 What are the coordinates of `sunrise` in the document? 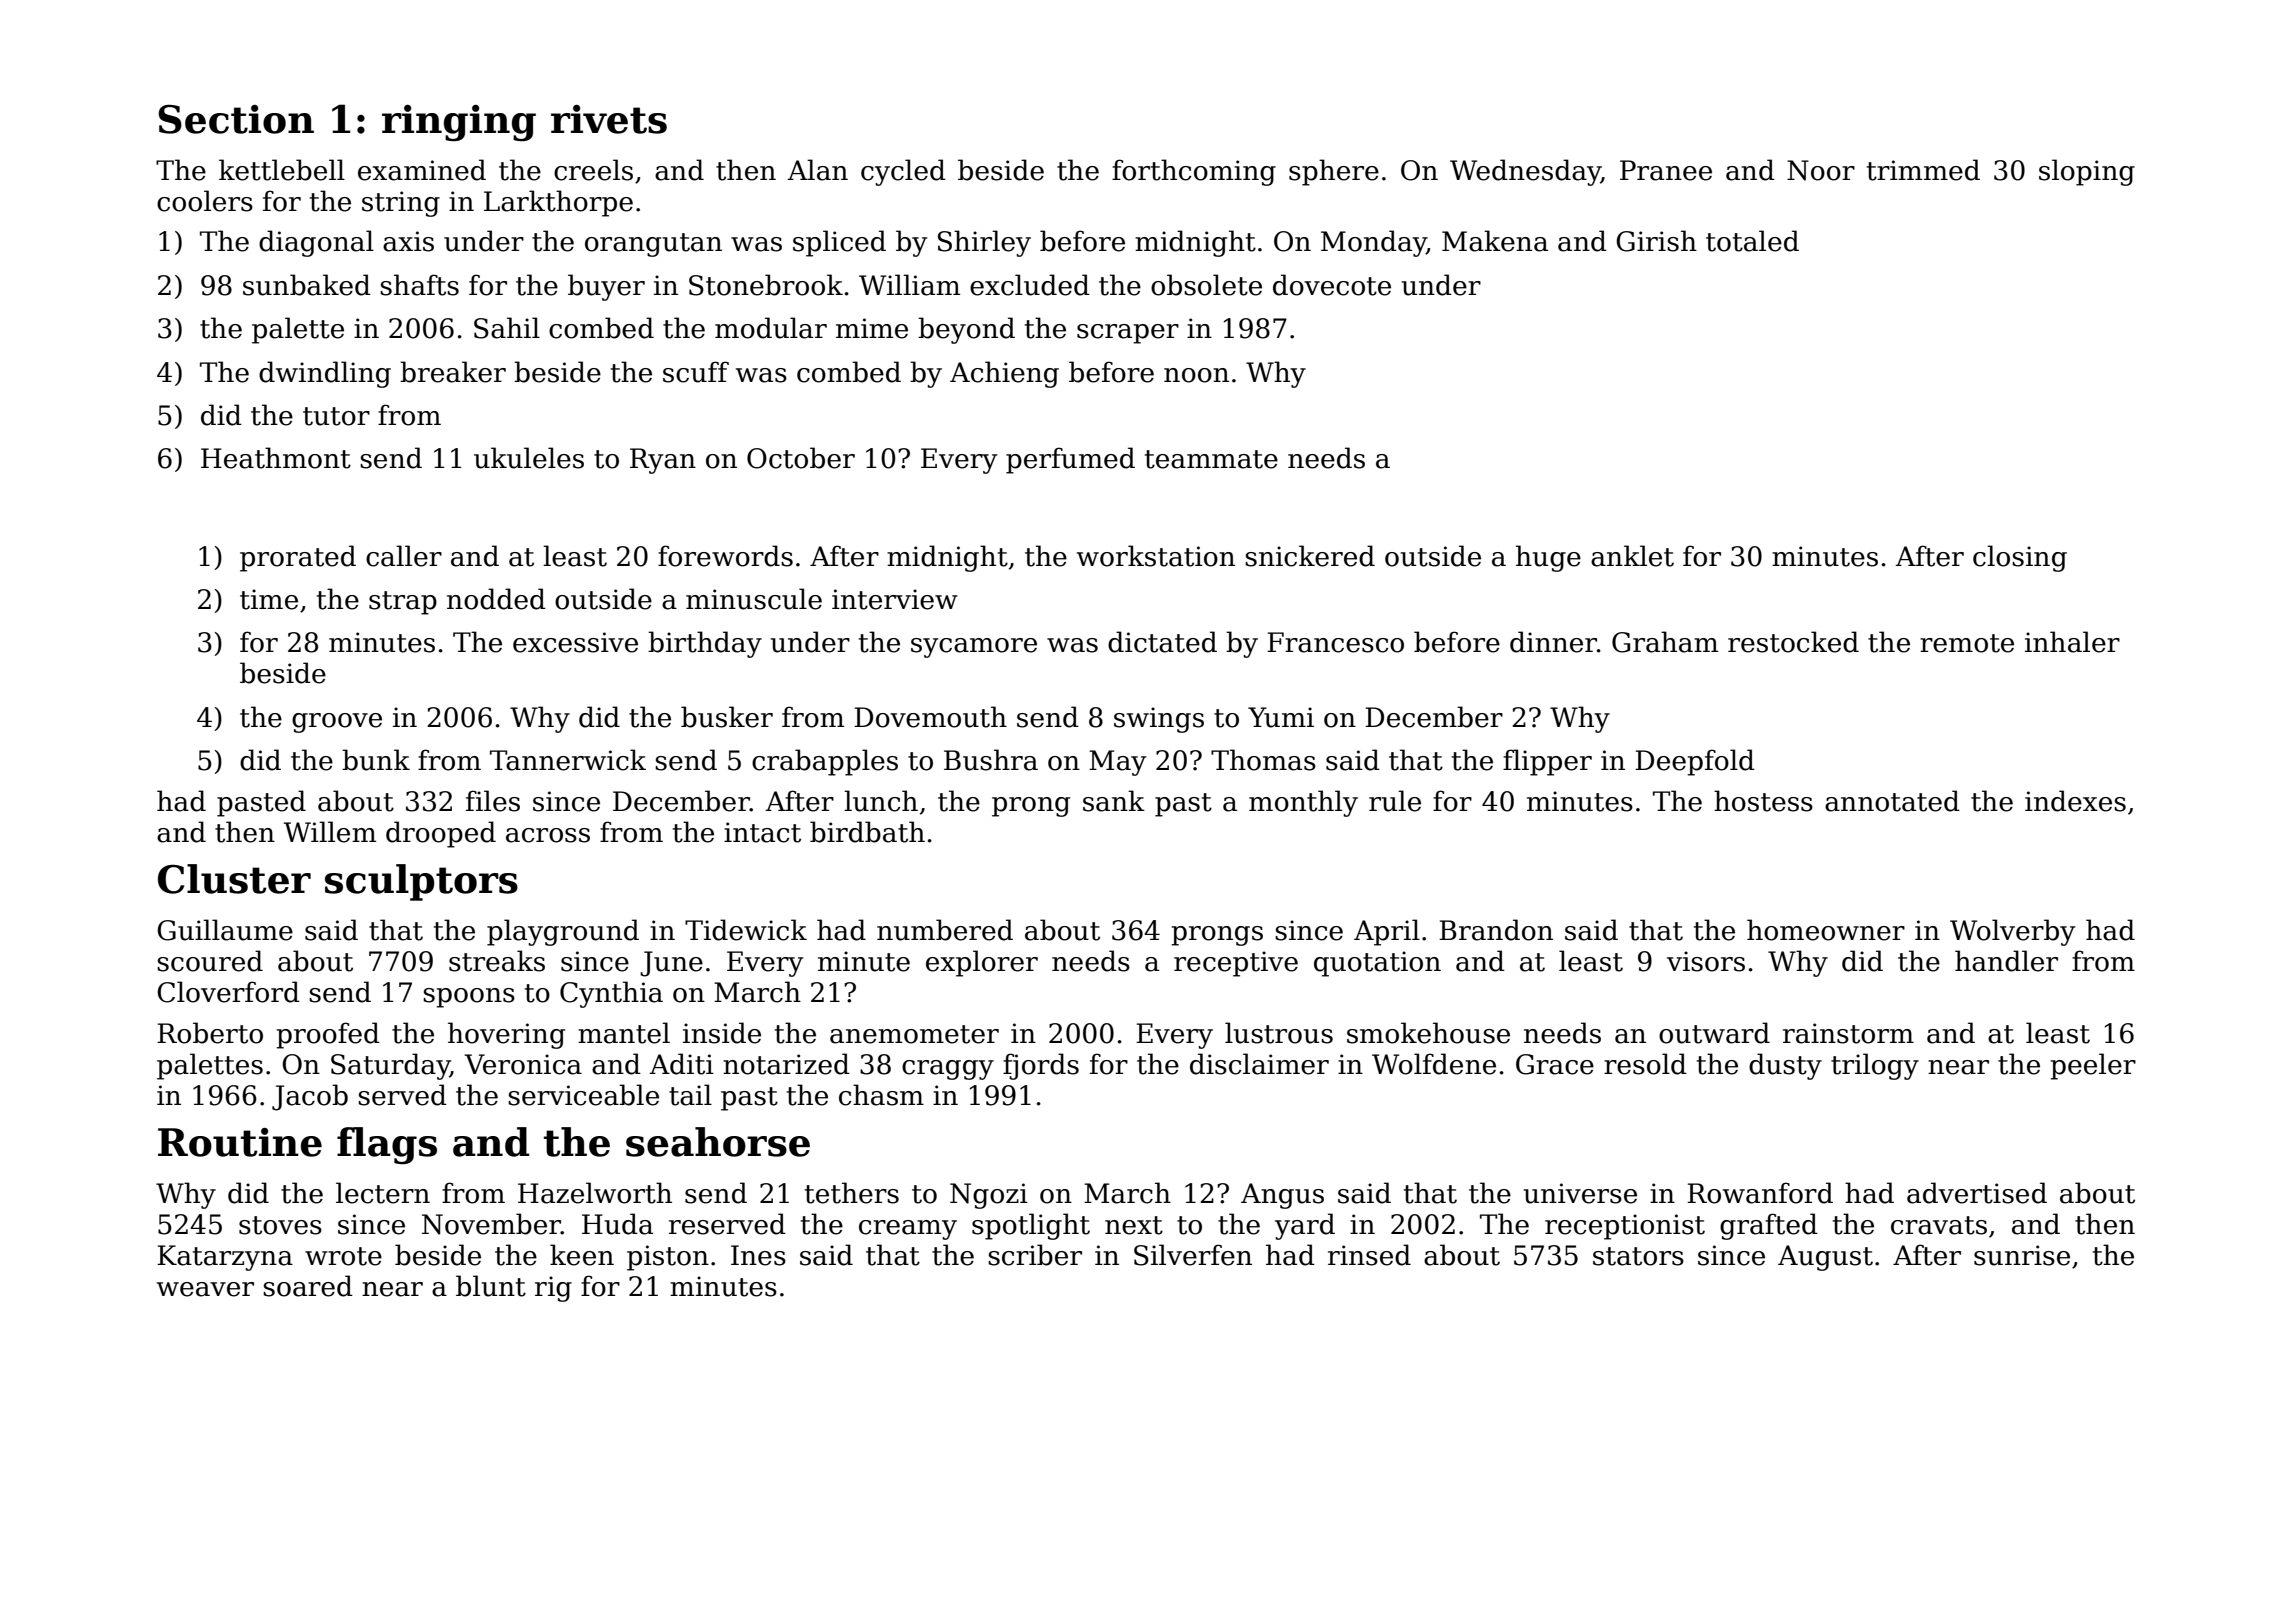 It's located at (2022, 1255).
